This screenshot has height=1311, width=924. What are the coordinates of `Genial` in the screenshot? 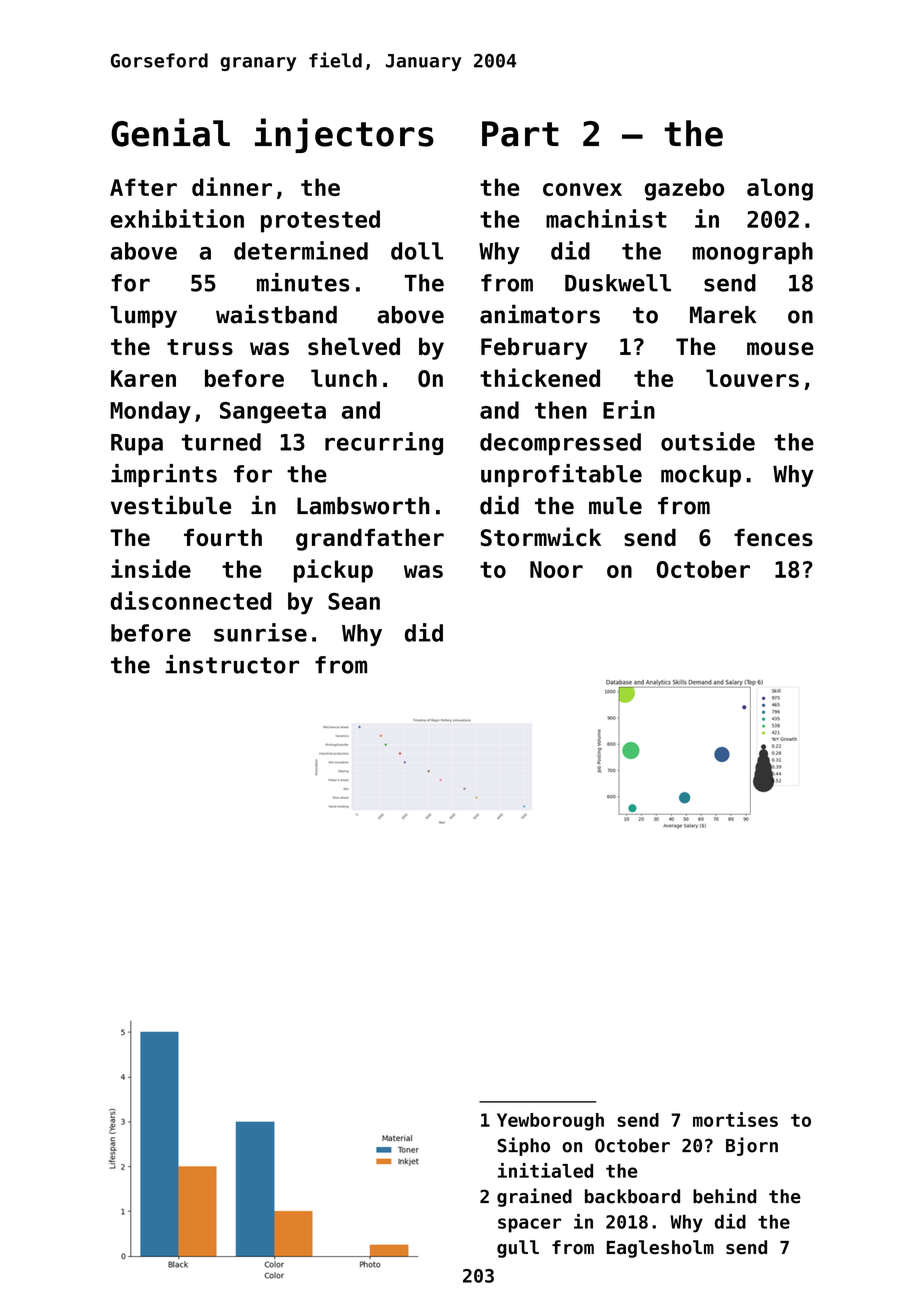 It's located at (170, 132).
